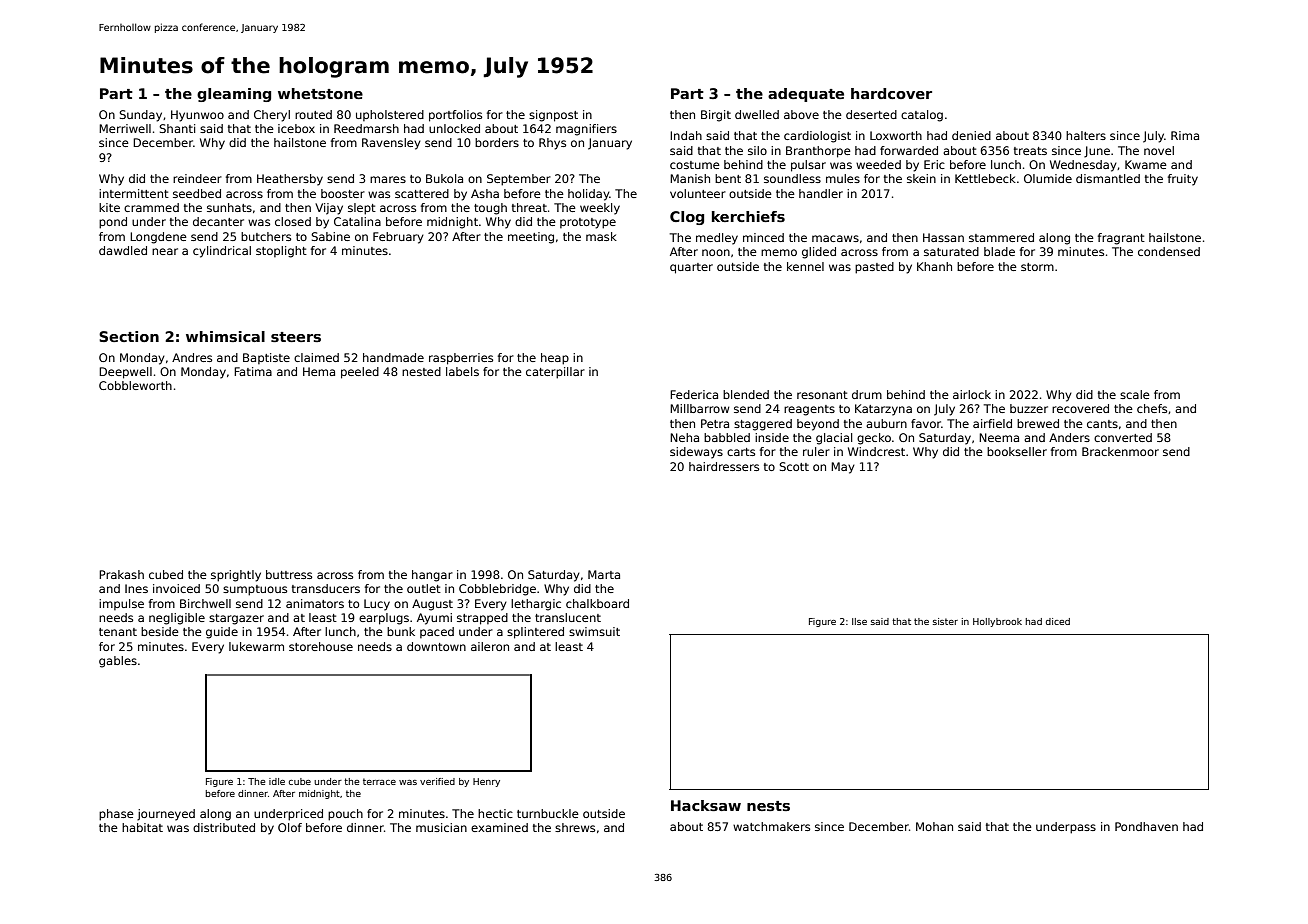 The image size is (1308, 924). Describe the element at coordinates (972, 394) in the document. I see `airlock` at that location.
